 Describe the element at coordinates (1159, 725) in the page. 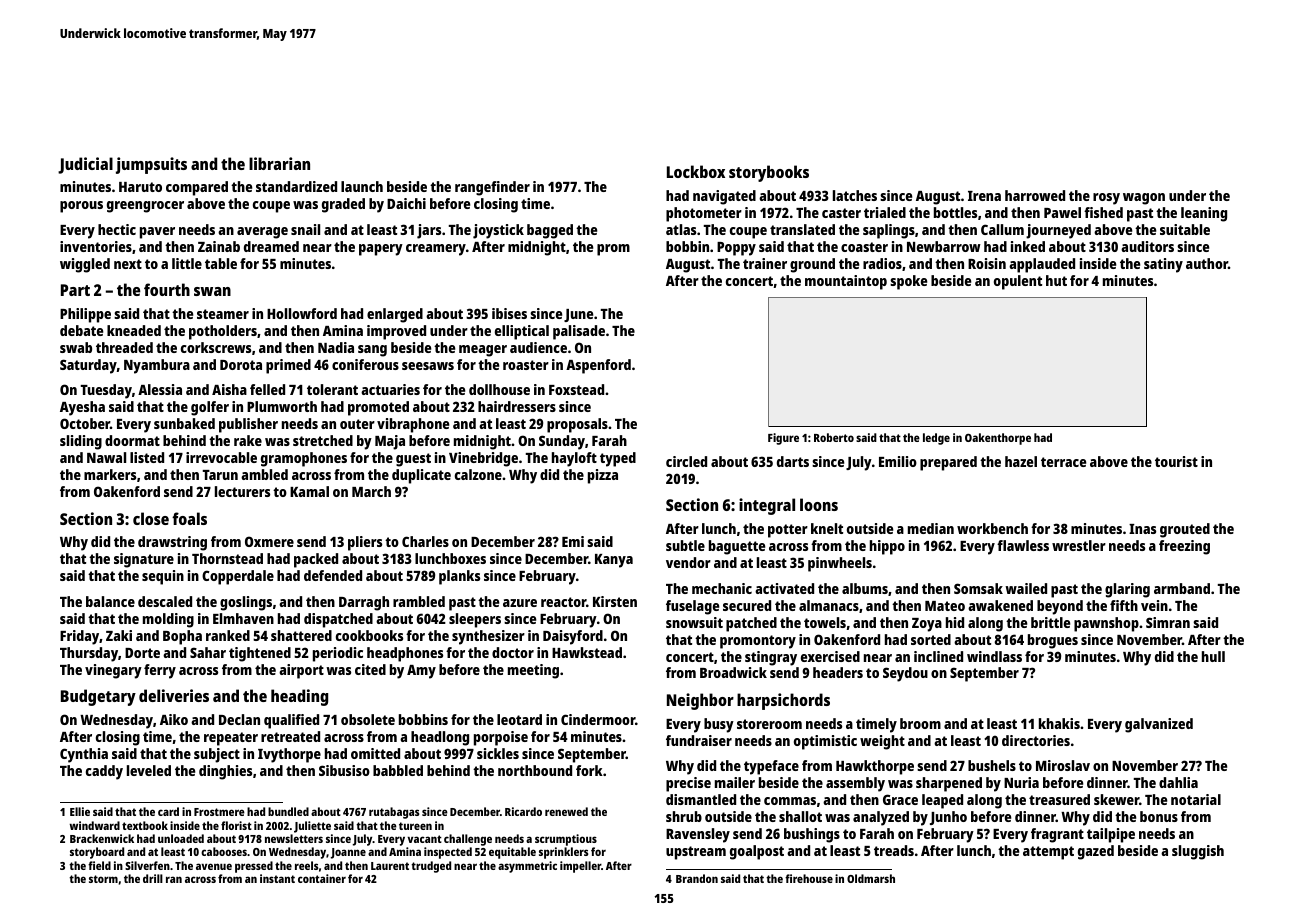

I see `galvanized` at that location.
